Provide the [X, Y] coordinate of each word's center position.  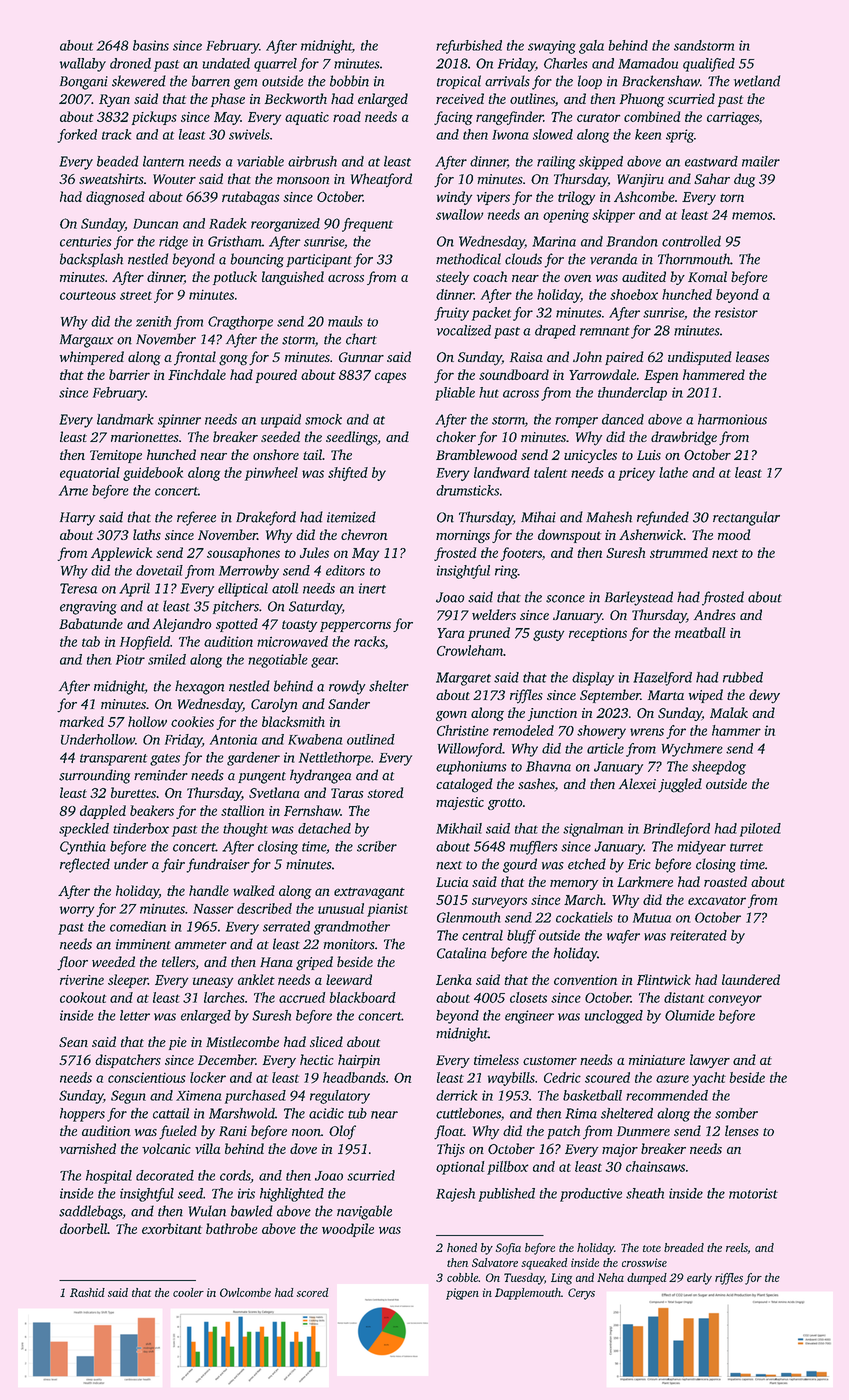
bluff [521, 937]
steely [452, 278]
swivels [249, 134]
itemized [351, 517]
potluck [235, 278]
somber [736, 1113]
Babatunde [91, 623]
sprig [680, 136]
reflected [85, 865]
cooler [188, 1292]
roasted [725, 881]
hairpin [359, 1061]
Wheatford [381, 180]
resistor [736, 312]
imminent [143, 944]
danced [623, 419]
